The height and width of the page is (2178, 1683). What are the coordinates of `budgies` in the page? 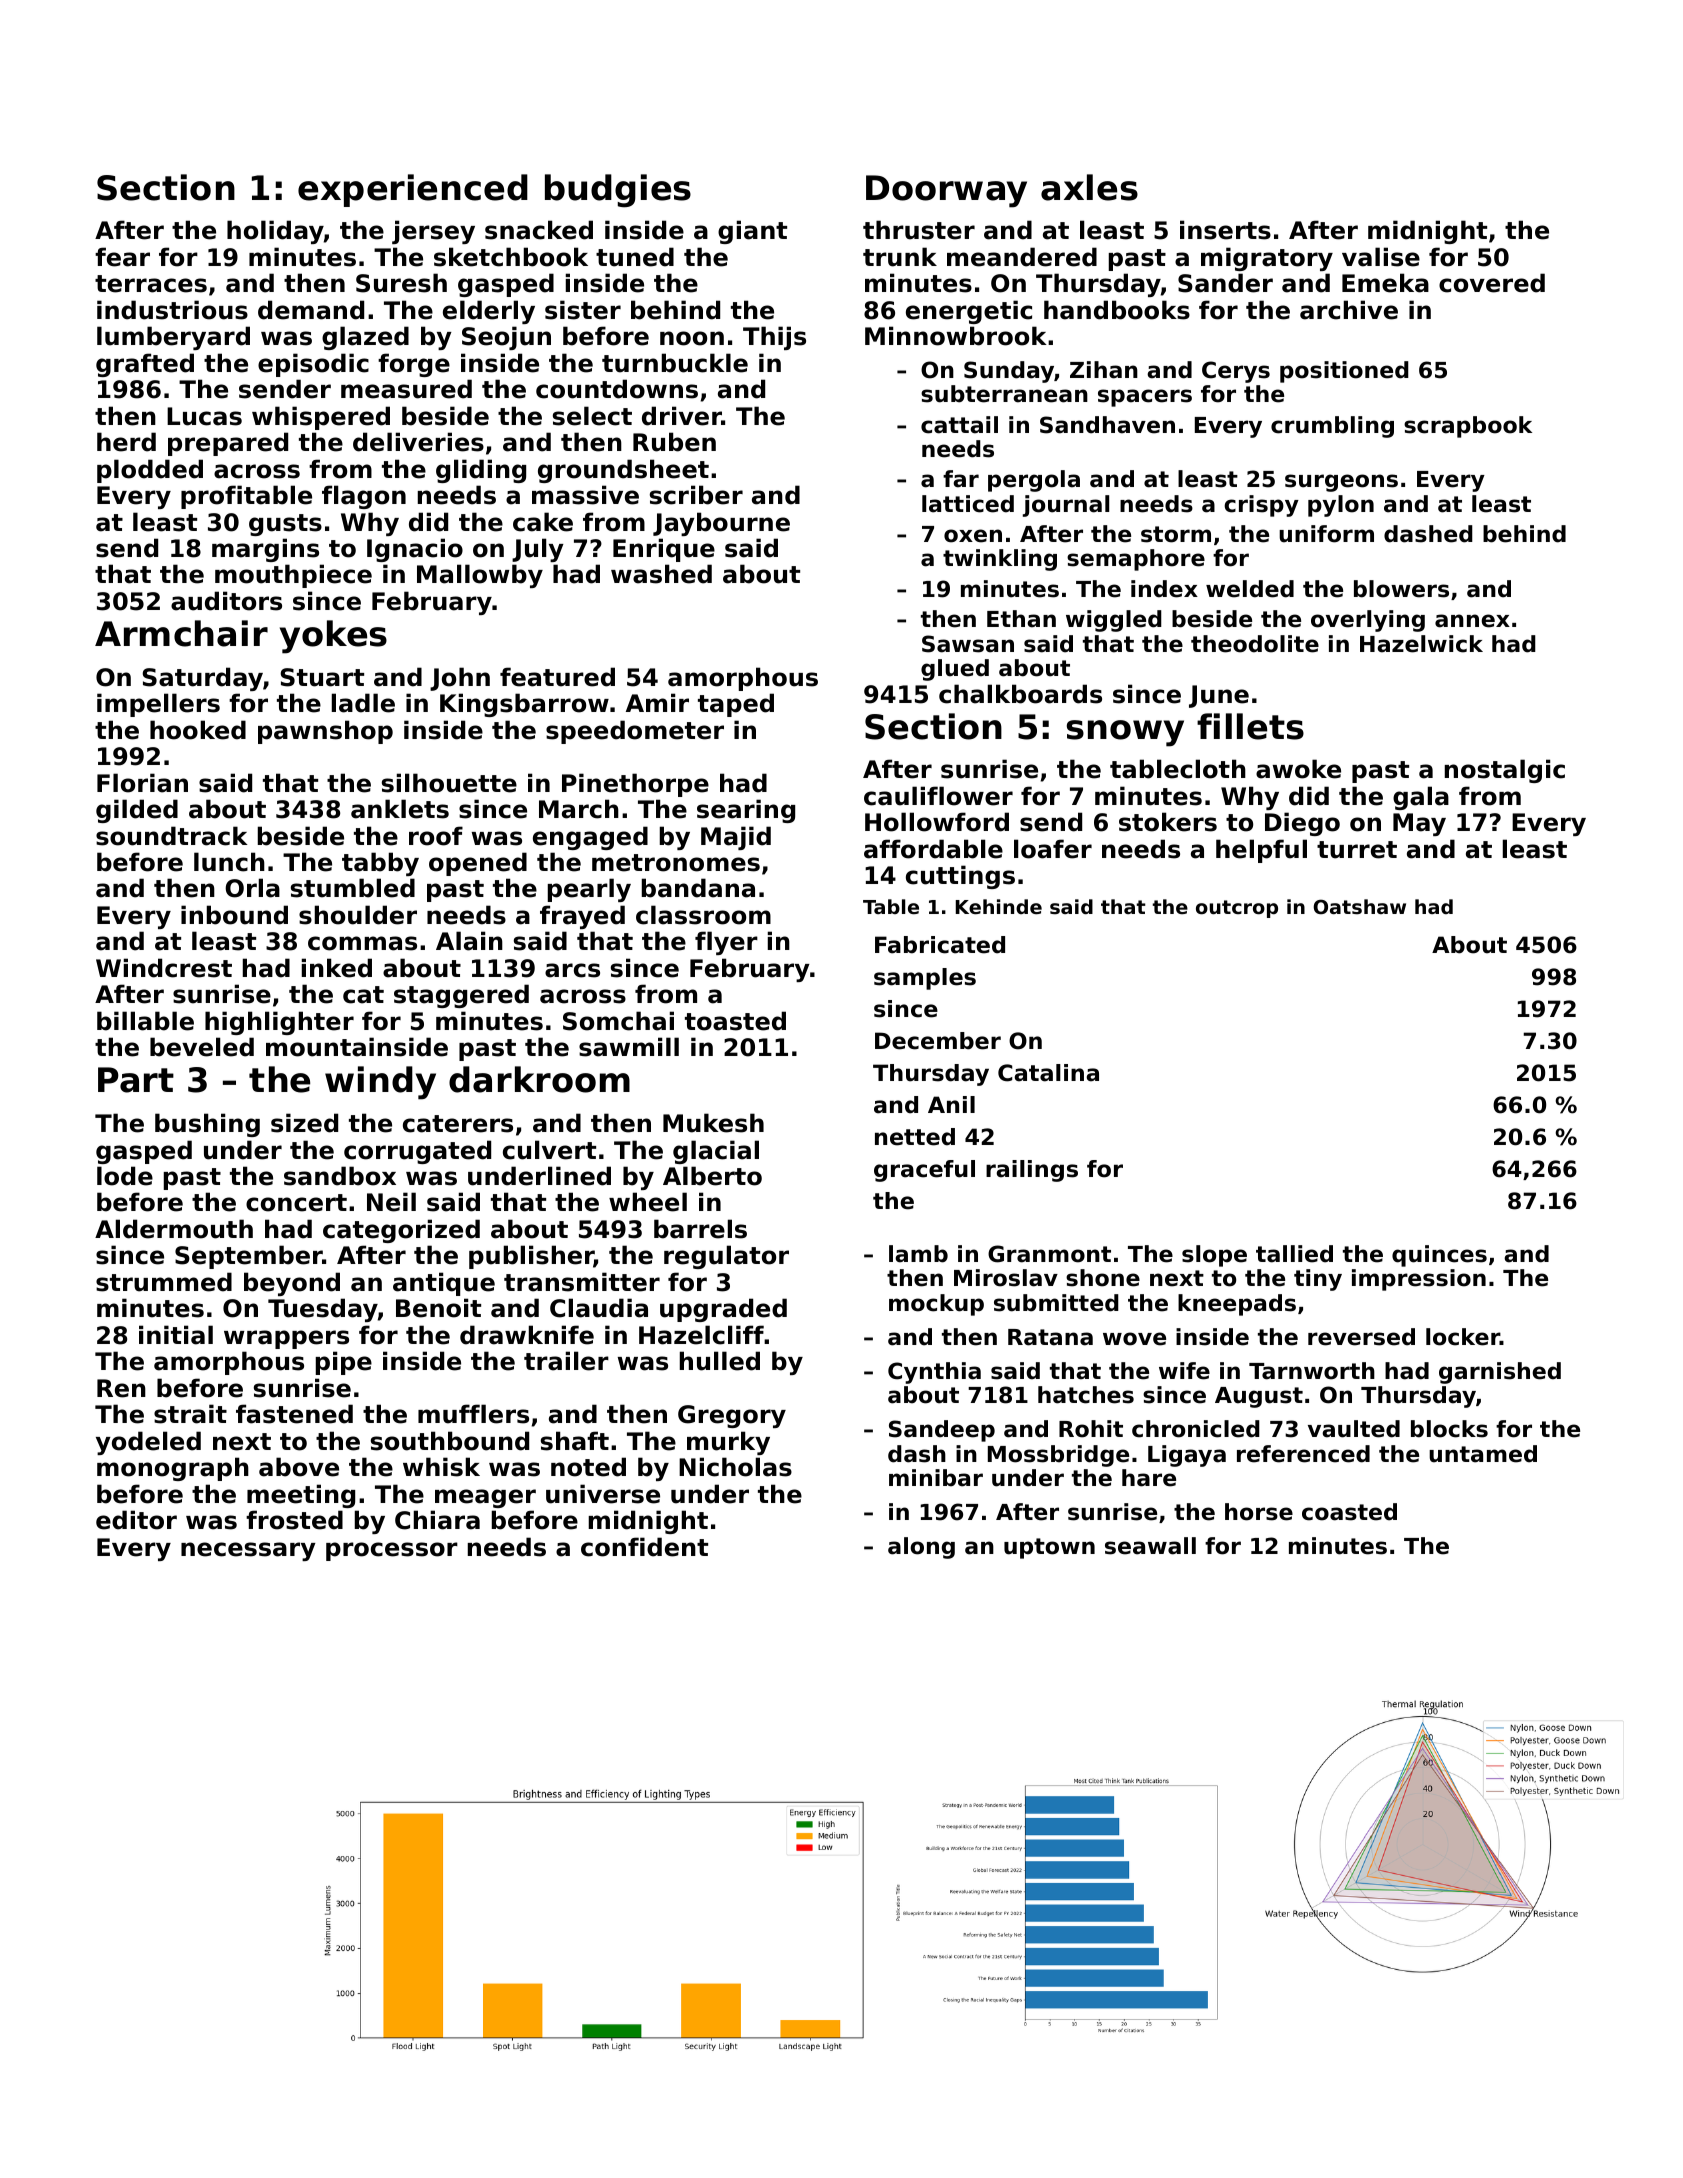 It's located at (618, 191).
